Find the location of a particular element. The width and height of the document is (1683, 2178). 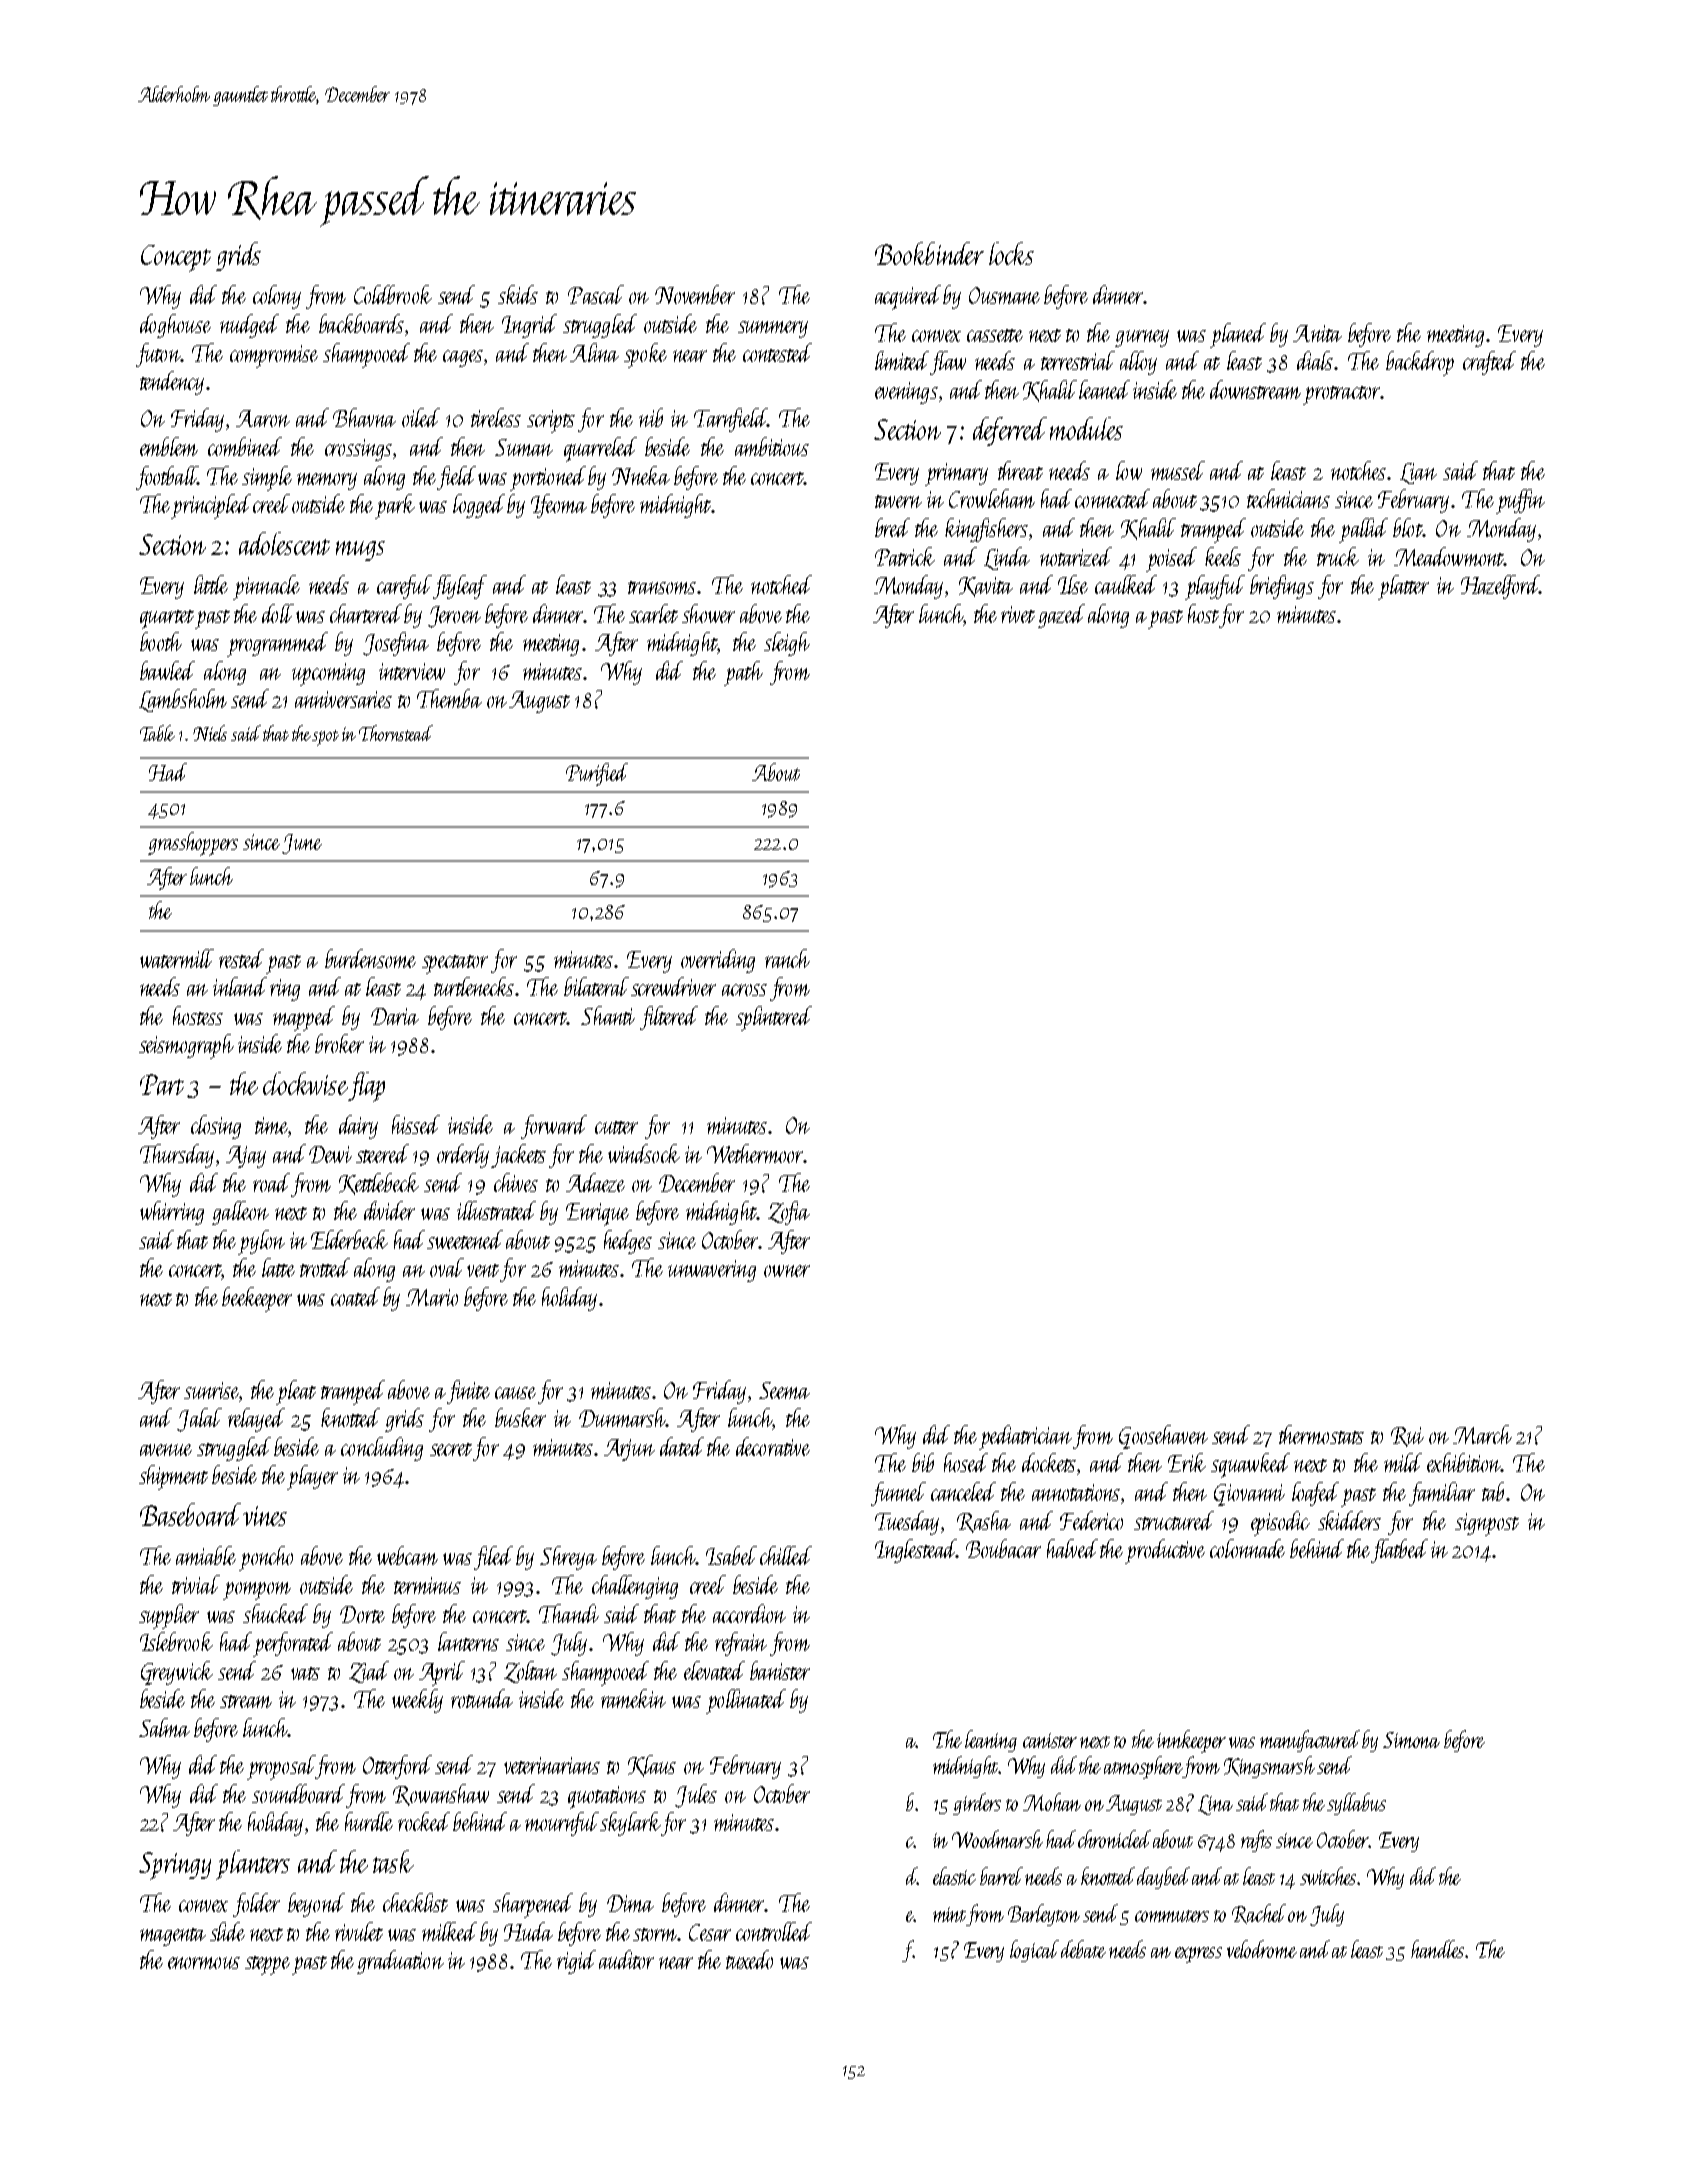

Ilse is located at coordinates (1073, 584).
